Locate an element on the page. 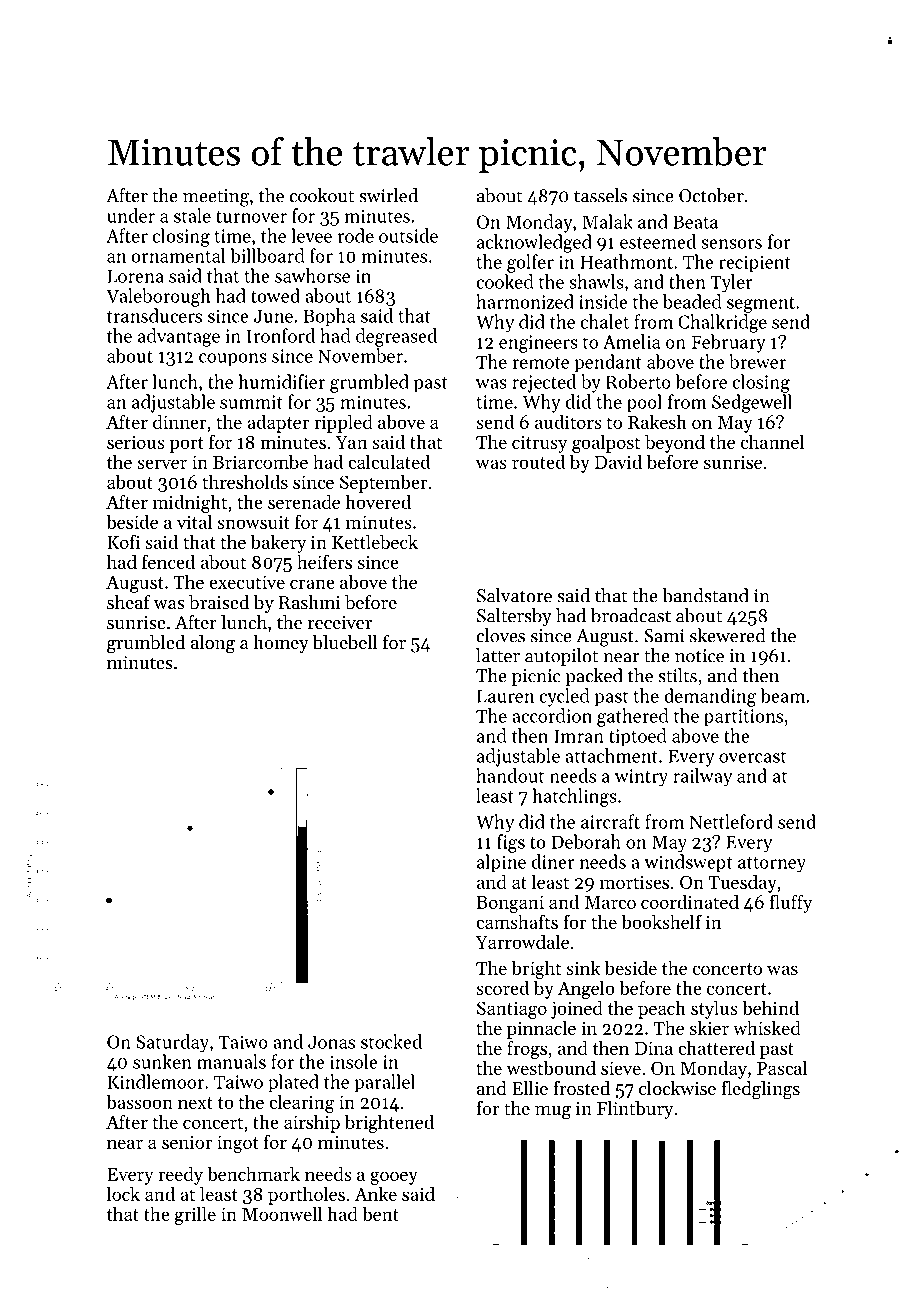 This page has width=924, height=1314. Salvatore is located at coordinates (514, 595).
